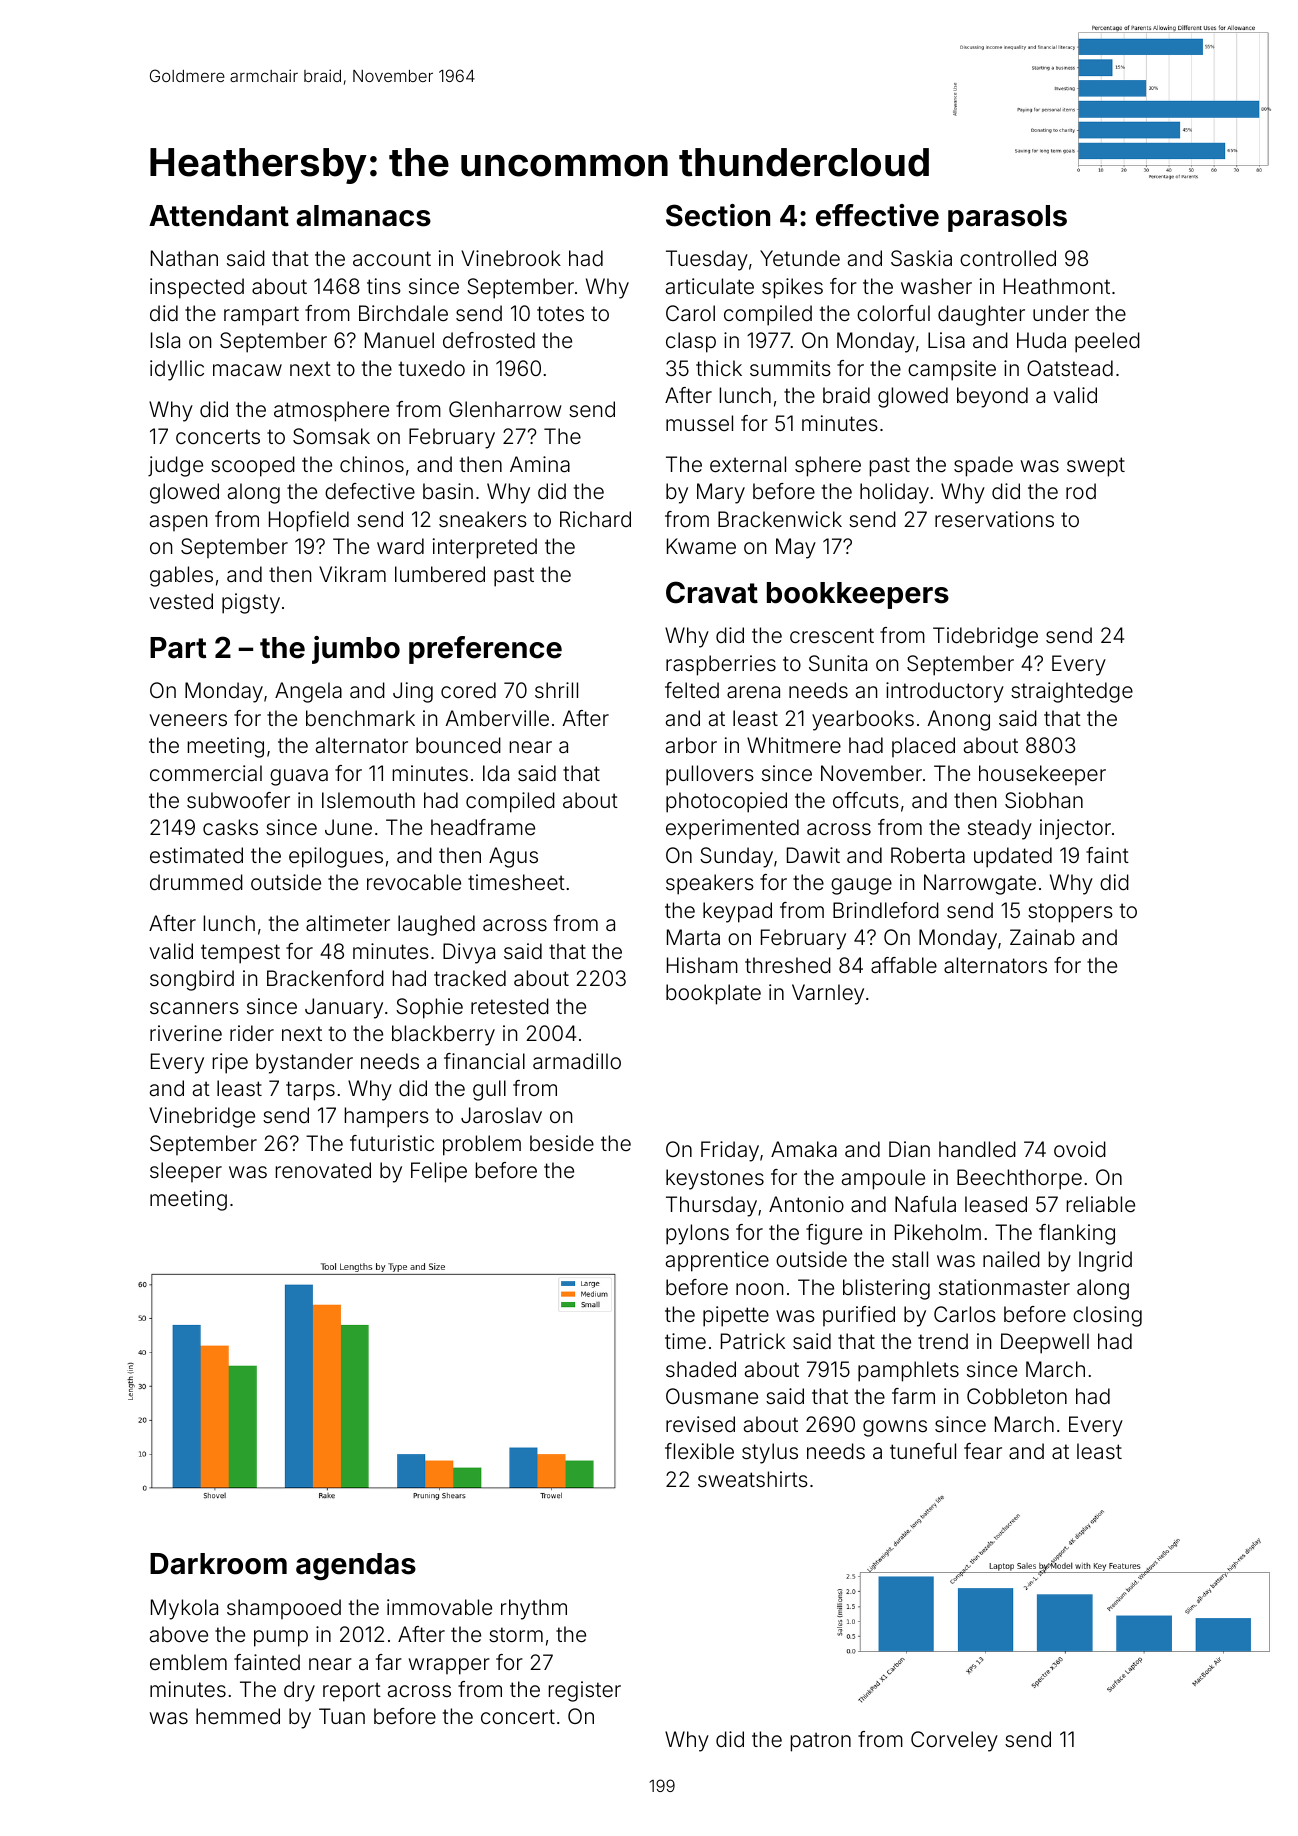 The image size is (1298, 1836). What do you see at coordinates (710, 286) in the screenshot?
I see `articulate` at bounding box center [710, 286].
